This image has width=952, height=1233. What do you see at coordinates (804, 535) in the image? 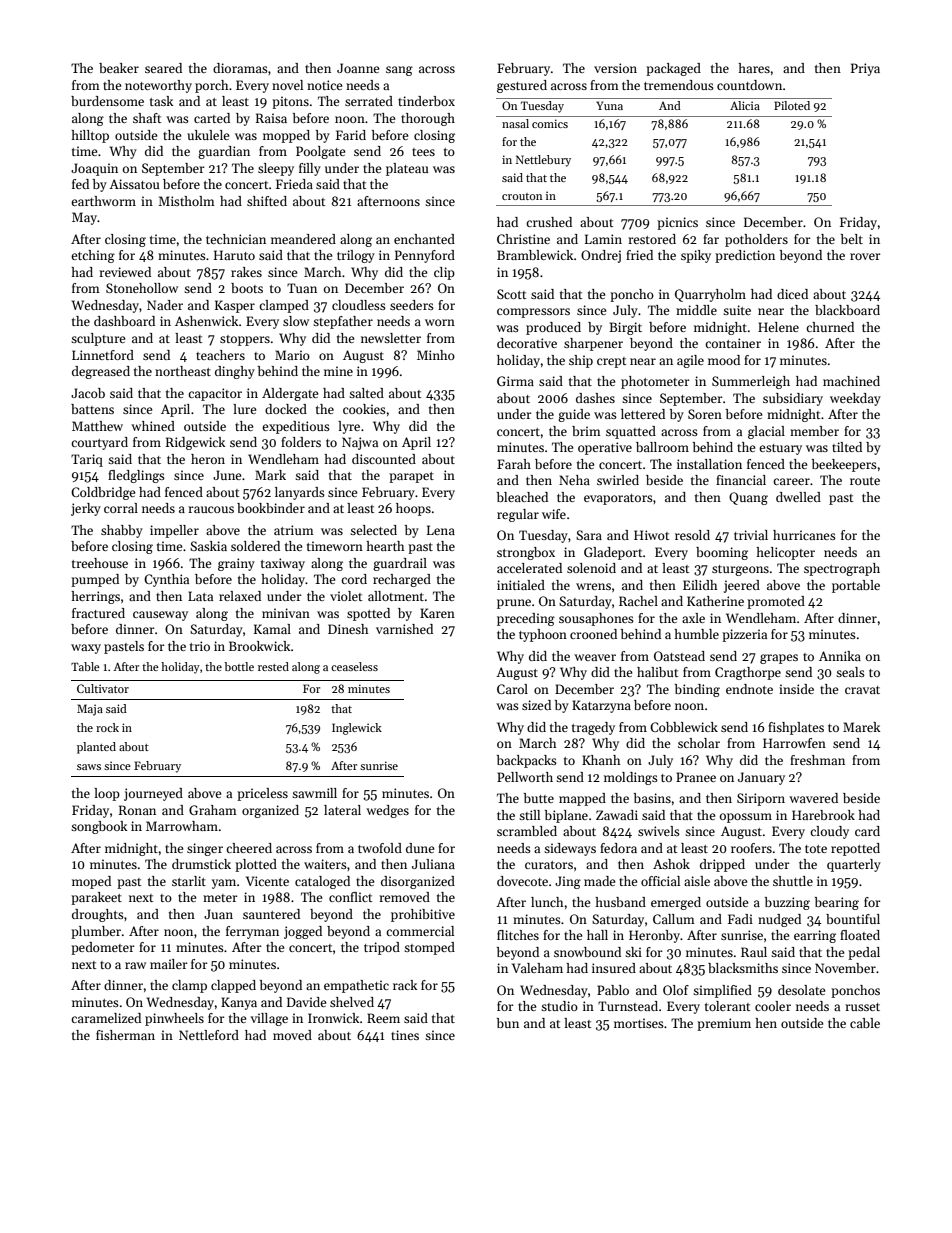
I see `hurricanes` at bounding box center [804, 535].
